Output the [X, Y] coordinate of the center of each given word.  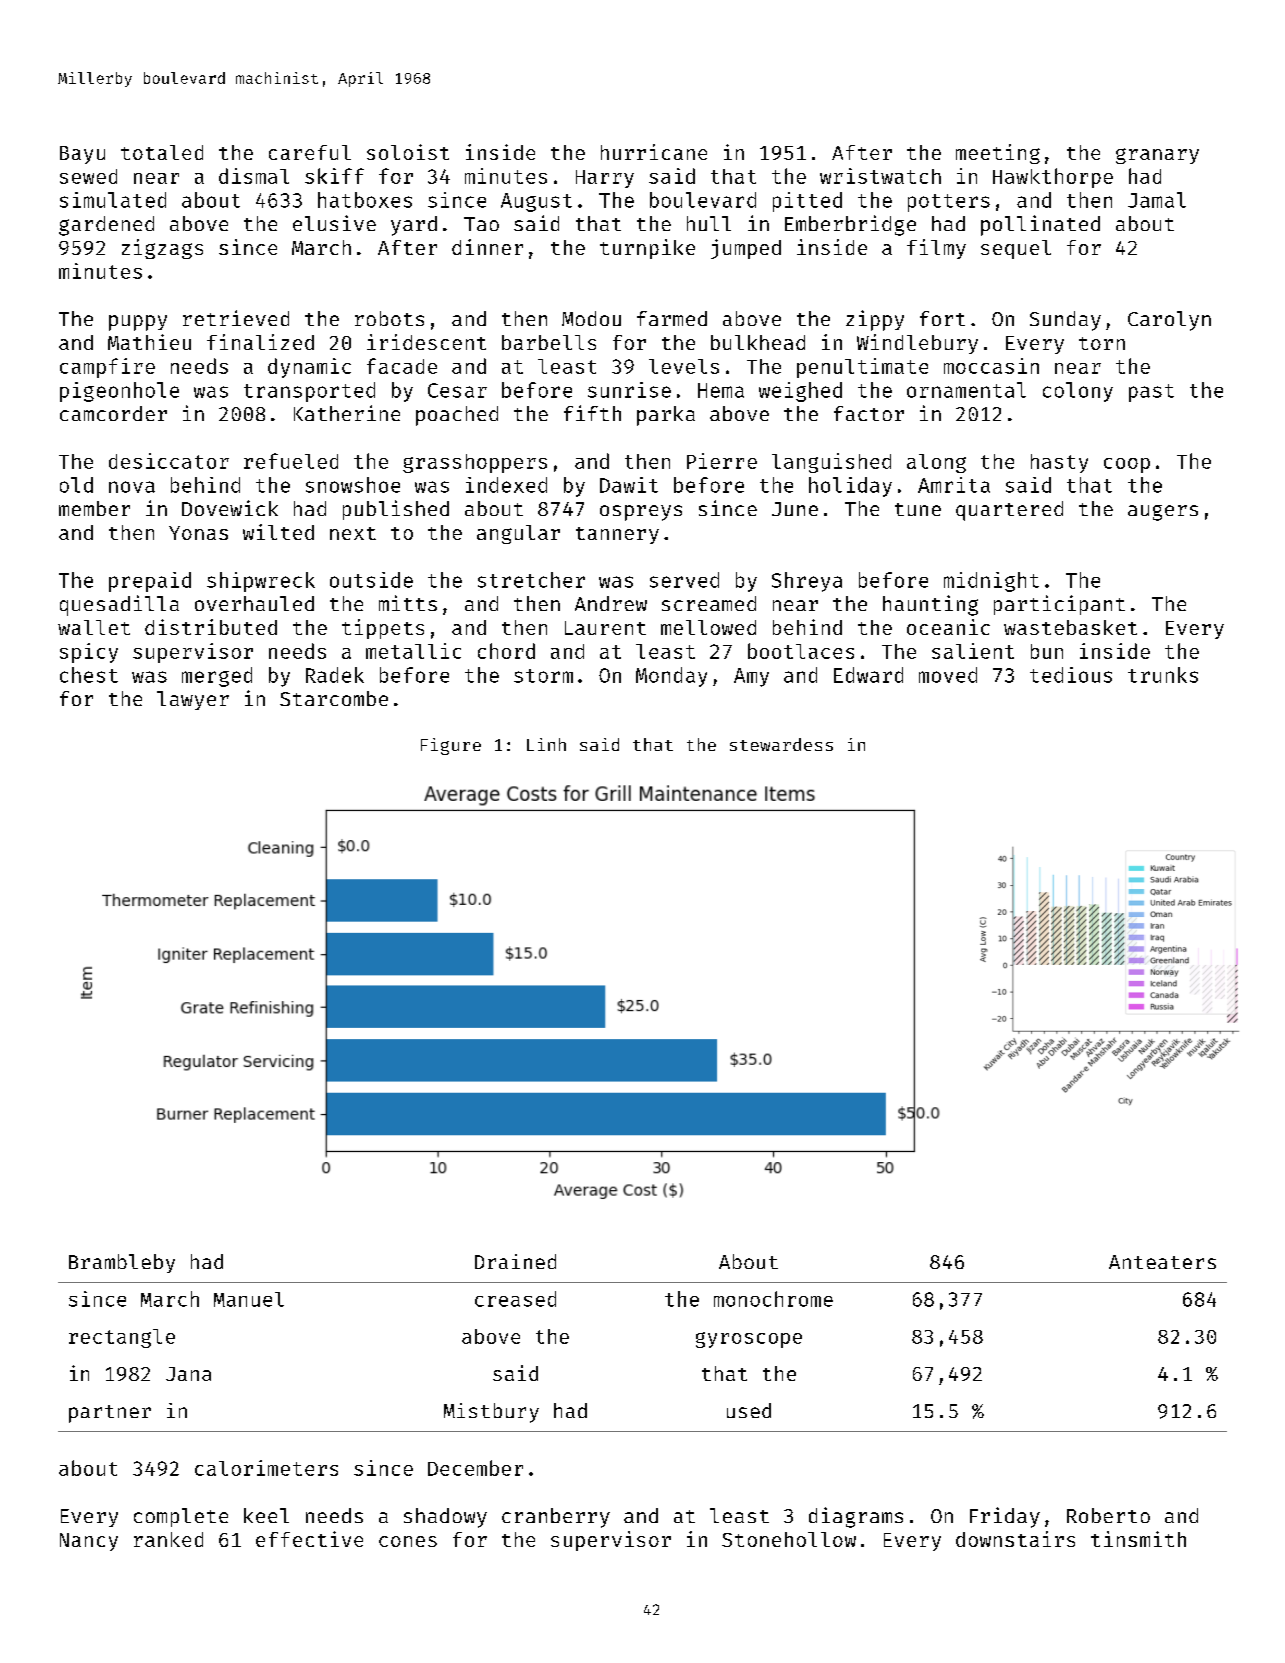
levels [684, 366]
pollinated [1040, 225]
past [1151, 393]
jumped [746, 249]
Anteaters [1162, 1262]
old [76, 485]
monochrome [773, 1299]
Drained [515, 1261]
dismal [254, 176]
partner [110, 1414]
